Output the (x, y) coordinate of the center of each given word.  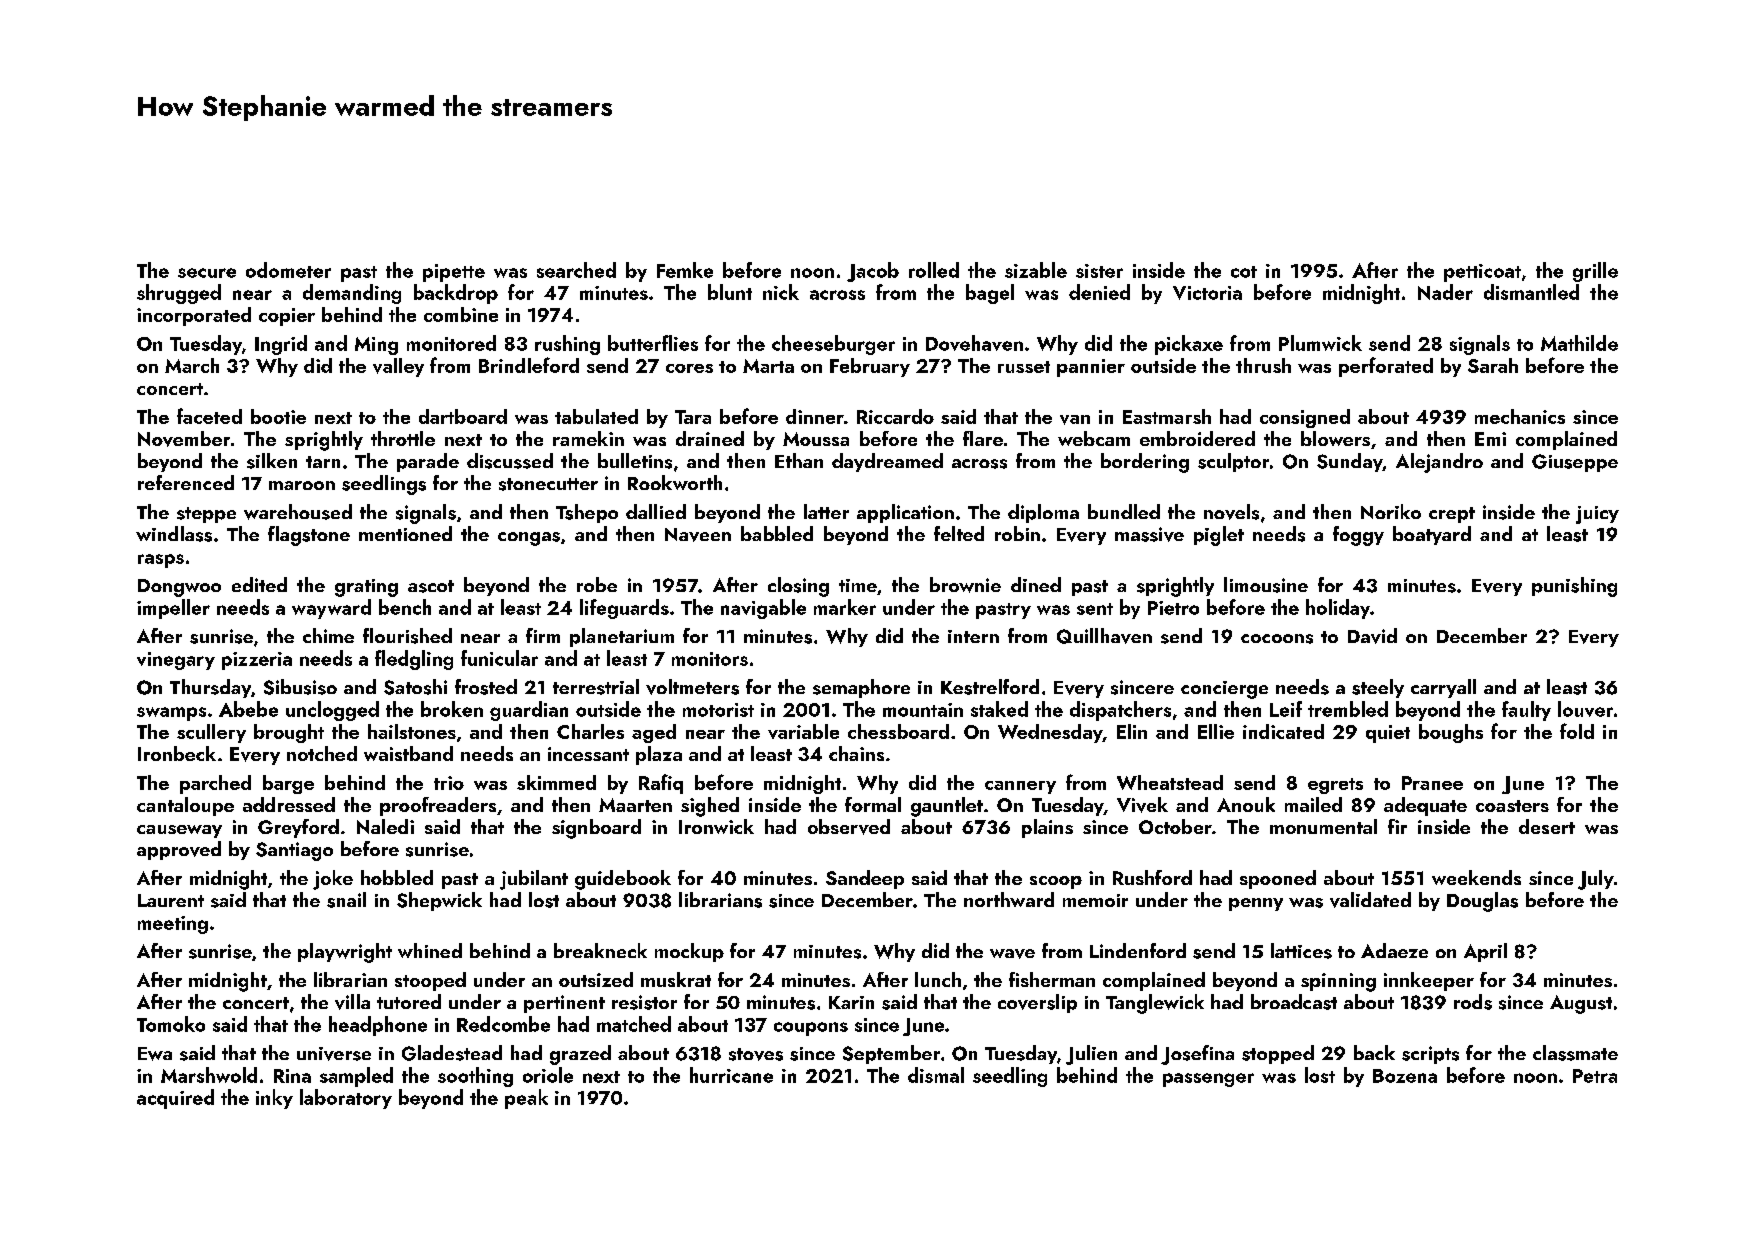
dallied (656, 511)
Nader (1445, 292)
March (192, 365)
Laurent (171, 900)
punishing (1574, 587)
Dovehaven (974, 343)
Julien (1091, 1055)
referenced (186, 482)
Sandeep (865, 879)
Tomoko (171, 1024)
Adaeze (1394, 950)
